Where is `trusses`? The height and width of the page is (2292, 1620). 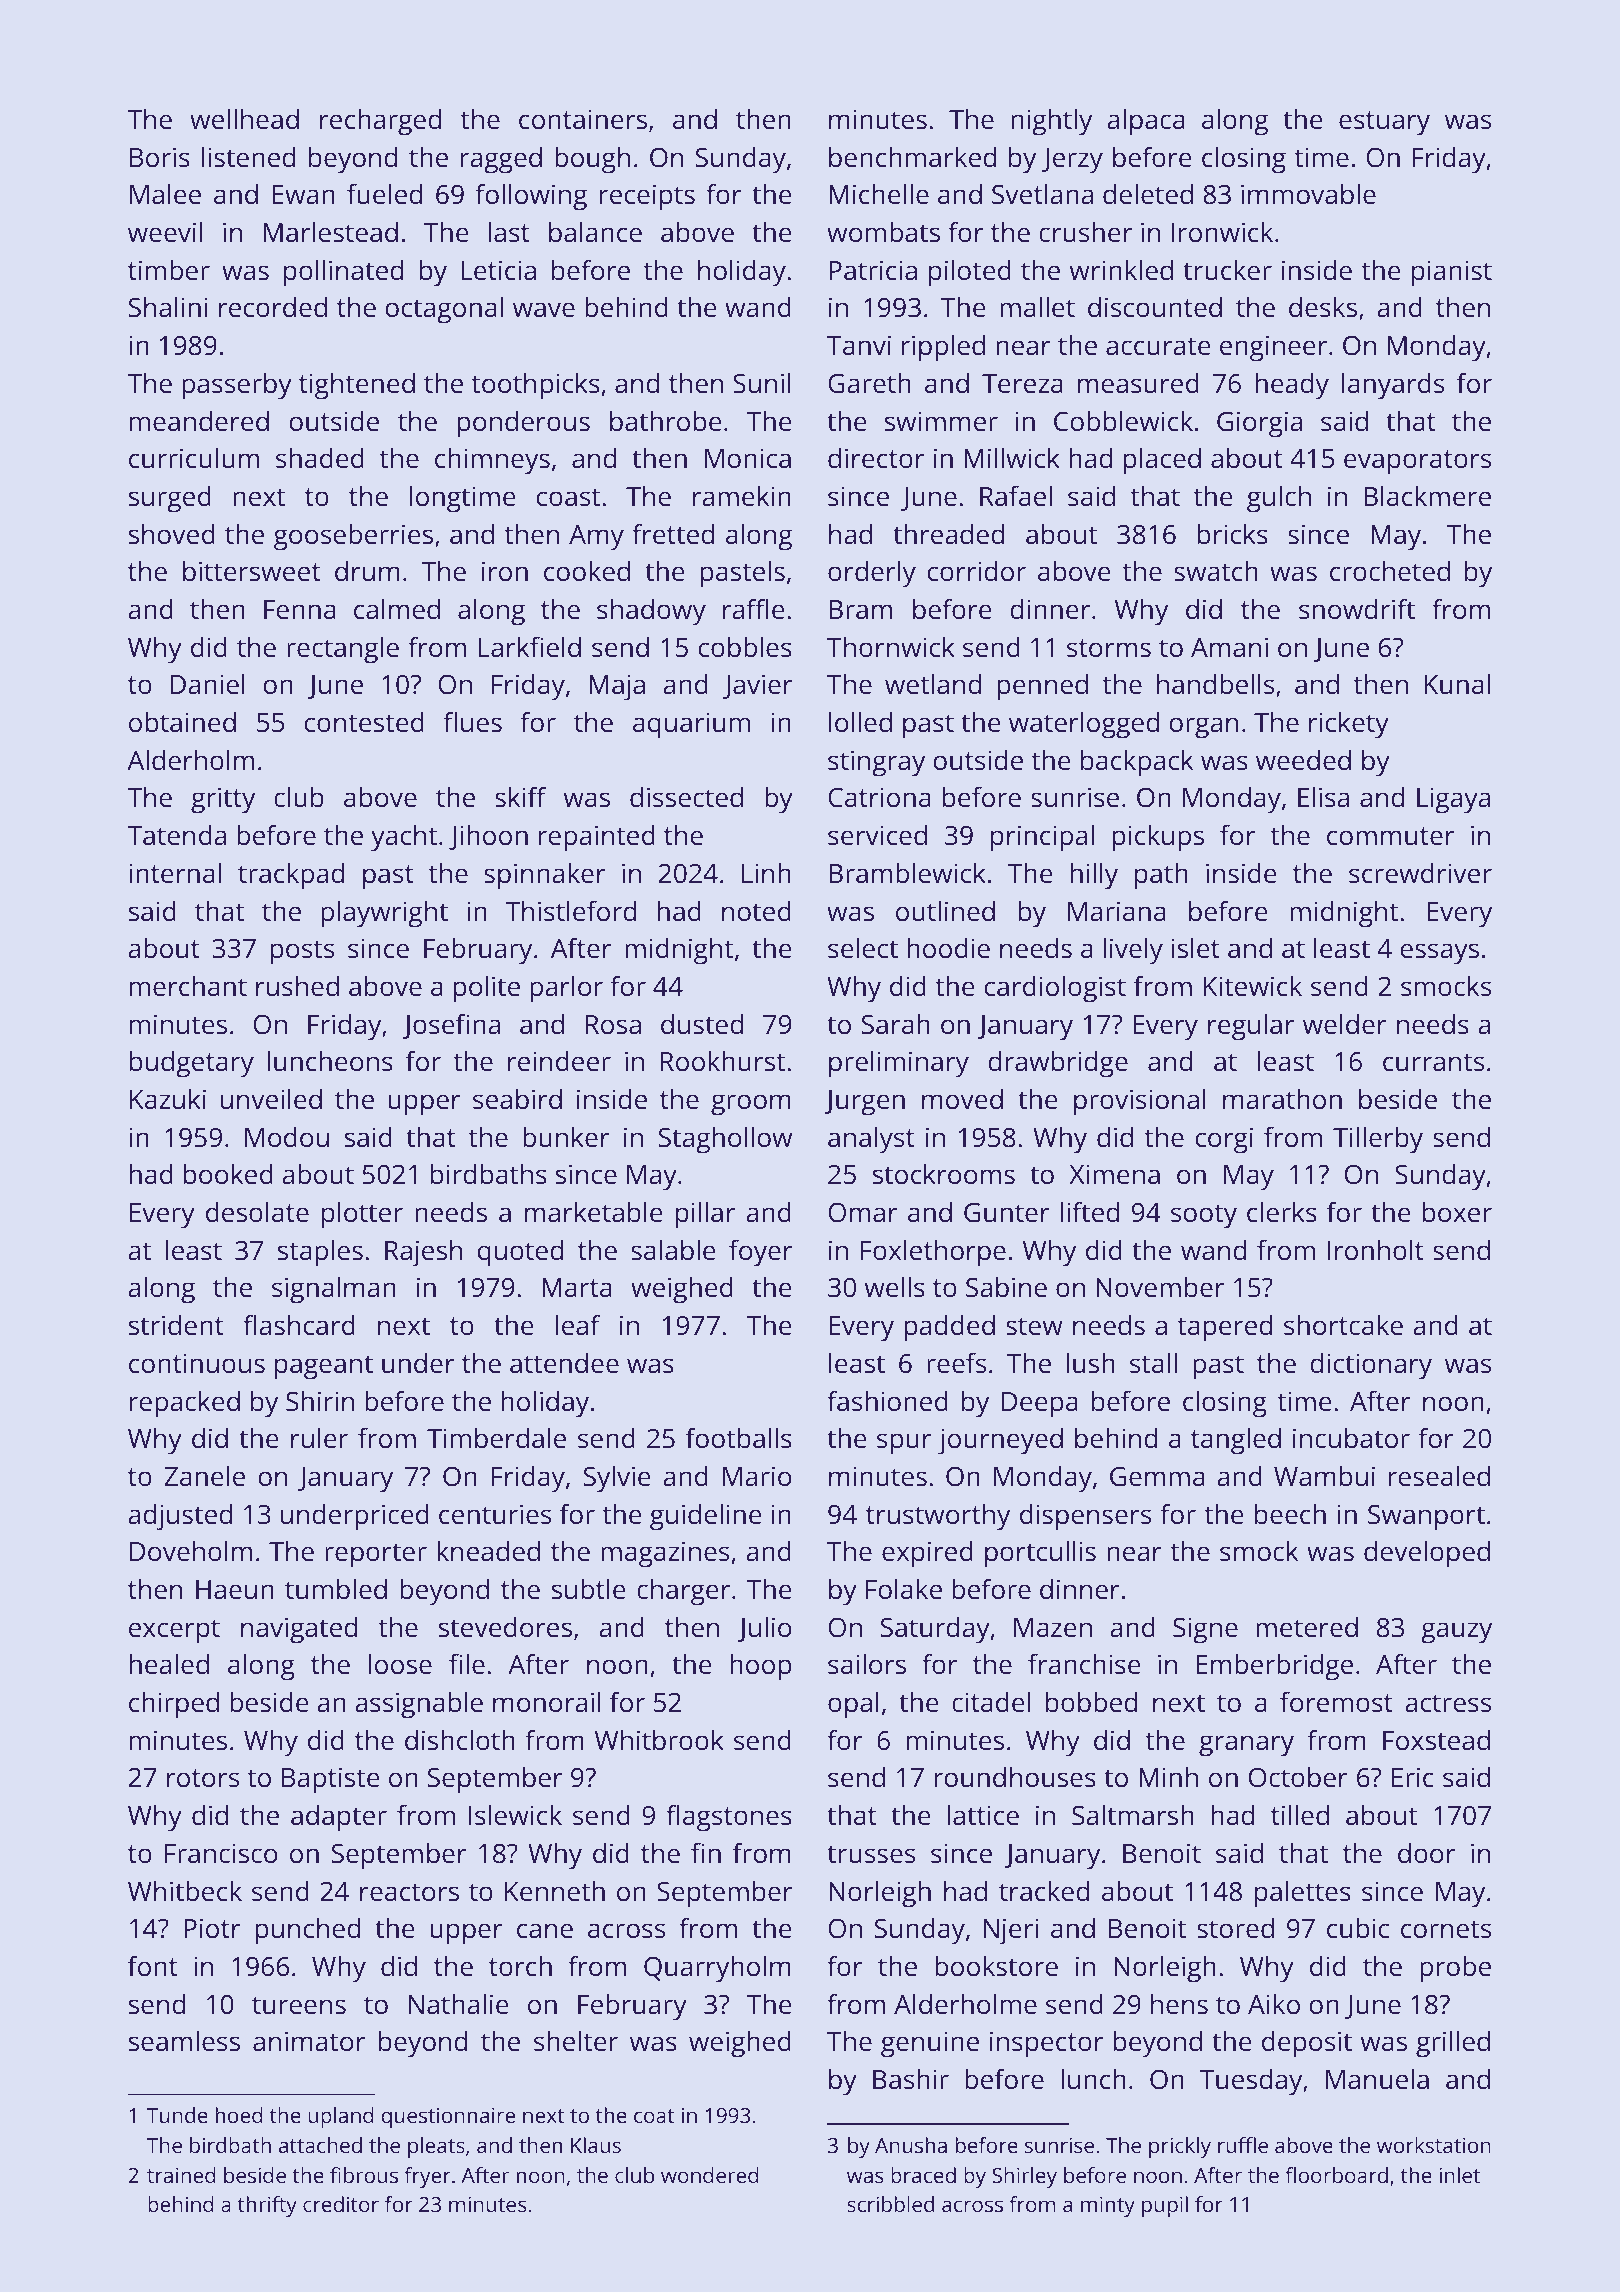 trusses is located at coordinates (871, 1854).
